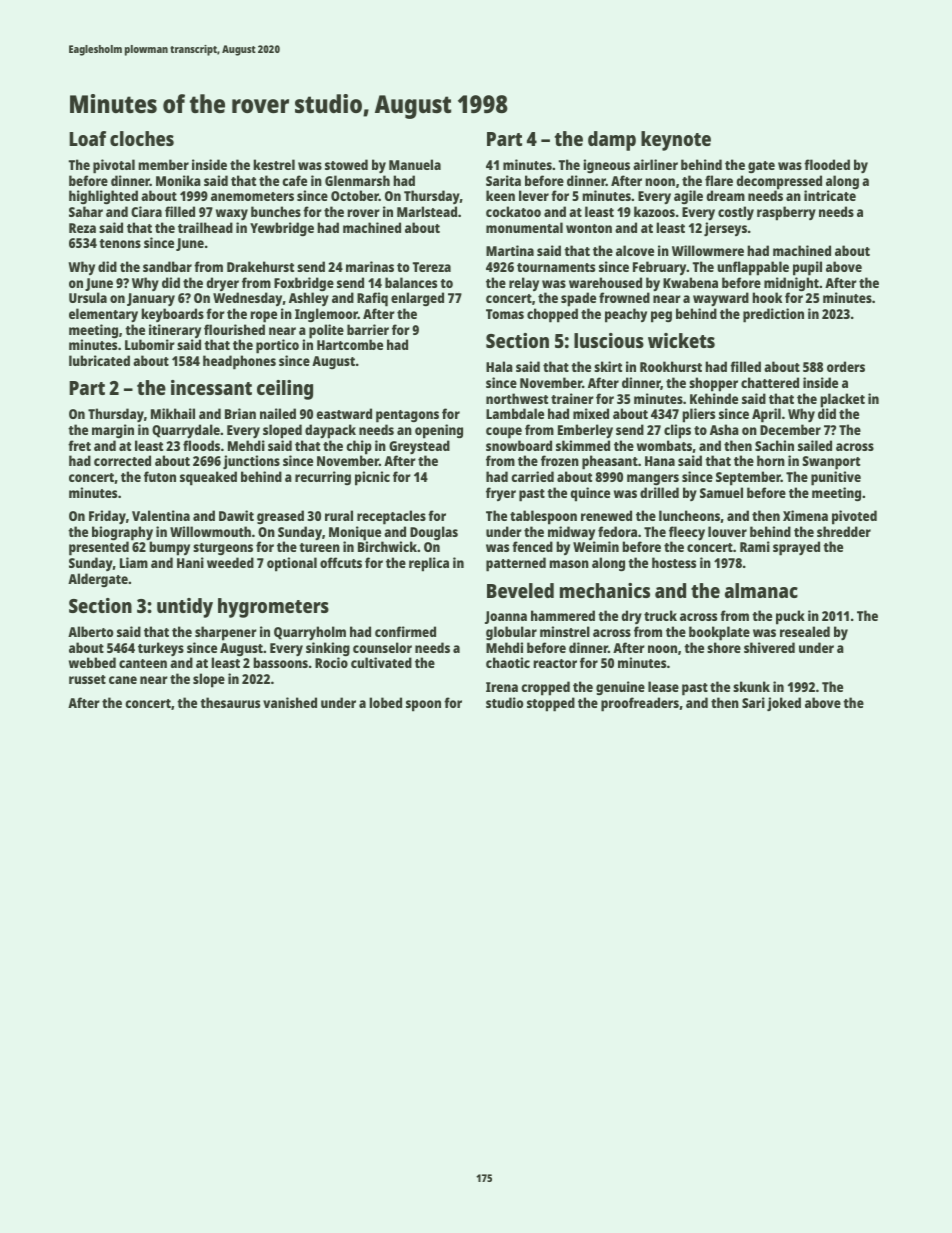  What do you see at coordinates (230, 702) in the document?
I see `thesaurus` at bounding box center [230, 702].
